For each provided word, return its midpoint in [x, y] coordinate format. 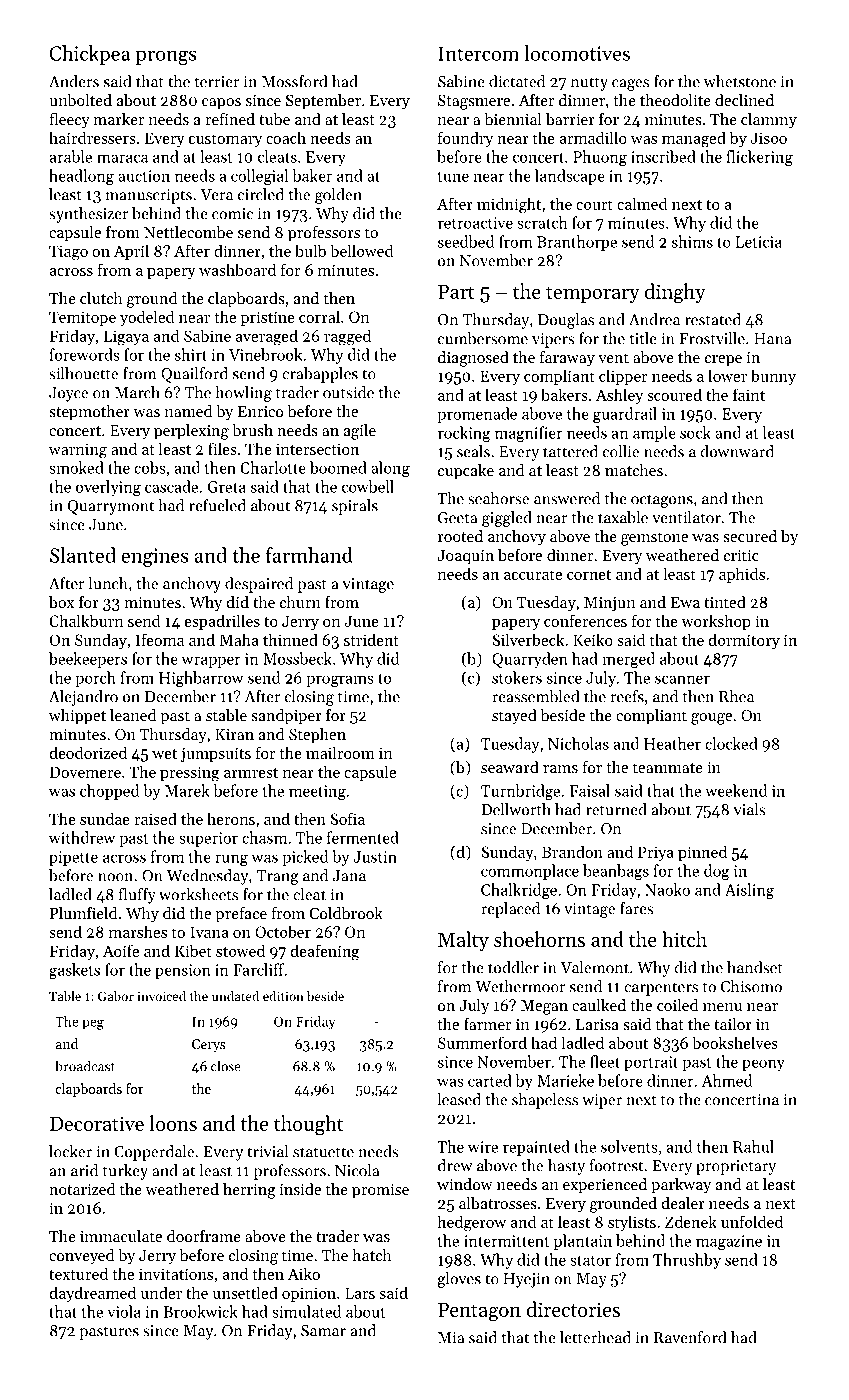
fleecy [69, 121]
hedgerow [472, 1223]
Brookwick [200, 1311]
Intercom [478, 53]
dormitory [744, 641]
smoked [76, 467]
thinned [290, 639]
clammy [769, 121]
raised [155, 818]
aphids [742, 575]
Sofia [347, 818]
